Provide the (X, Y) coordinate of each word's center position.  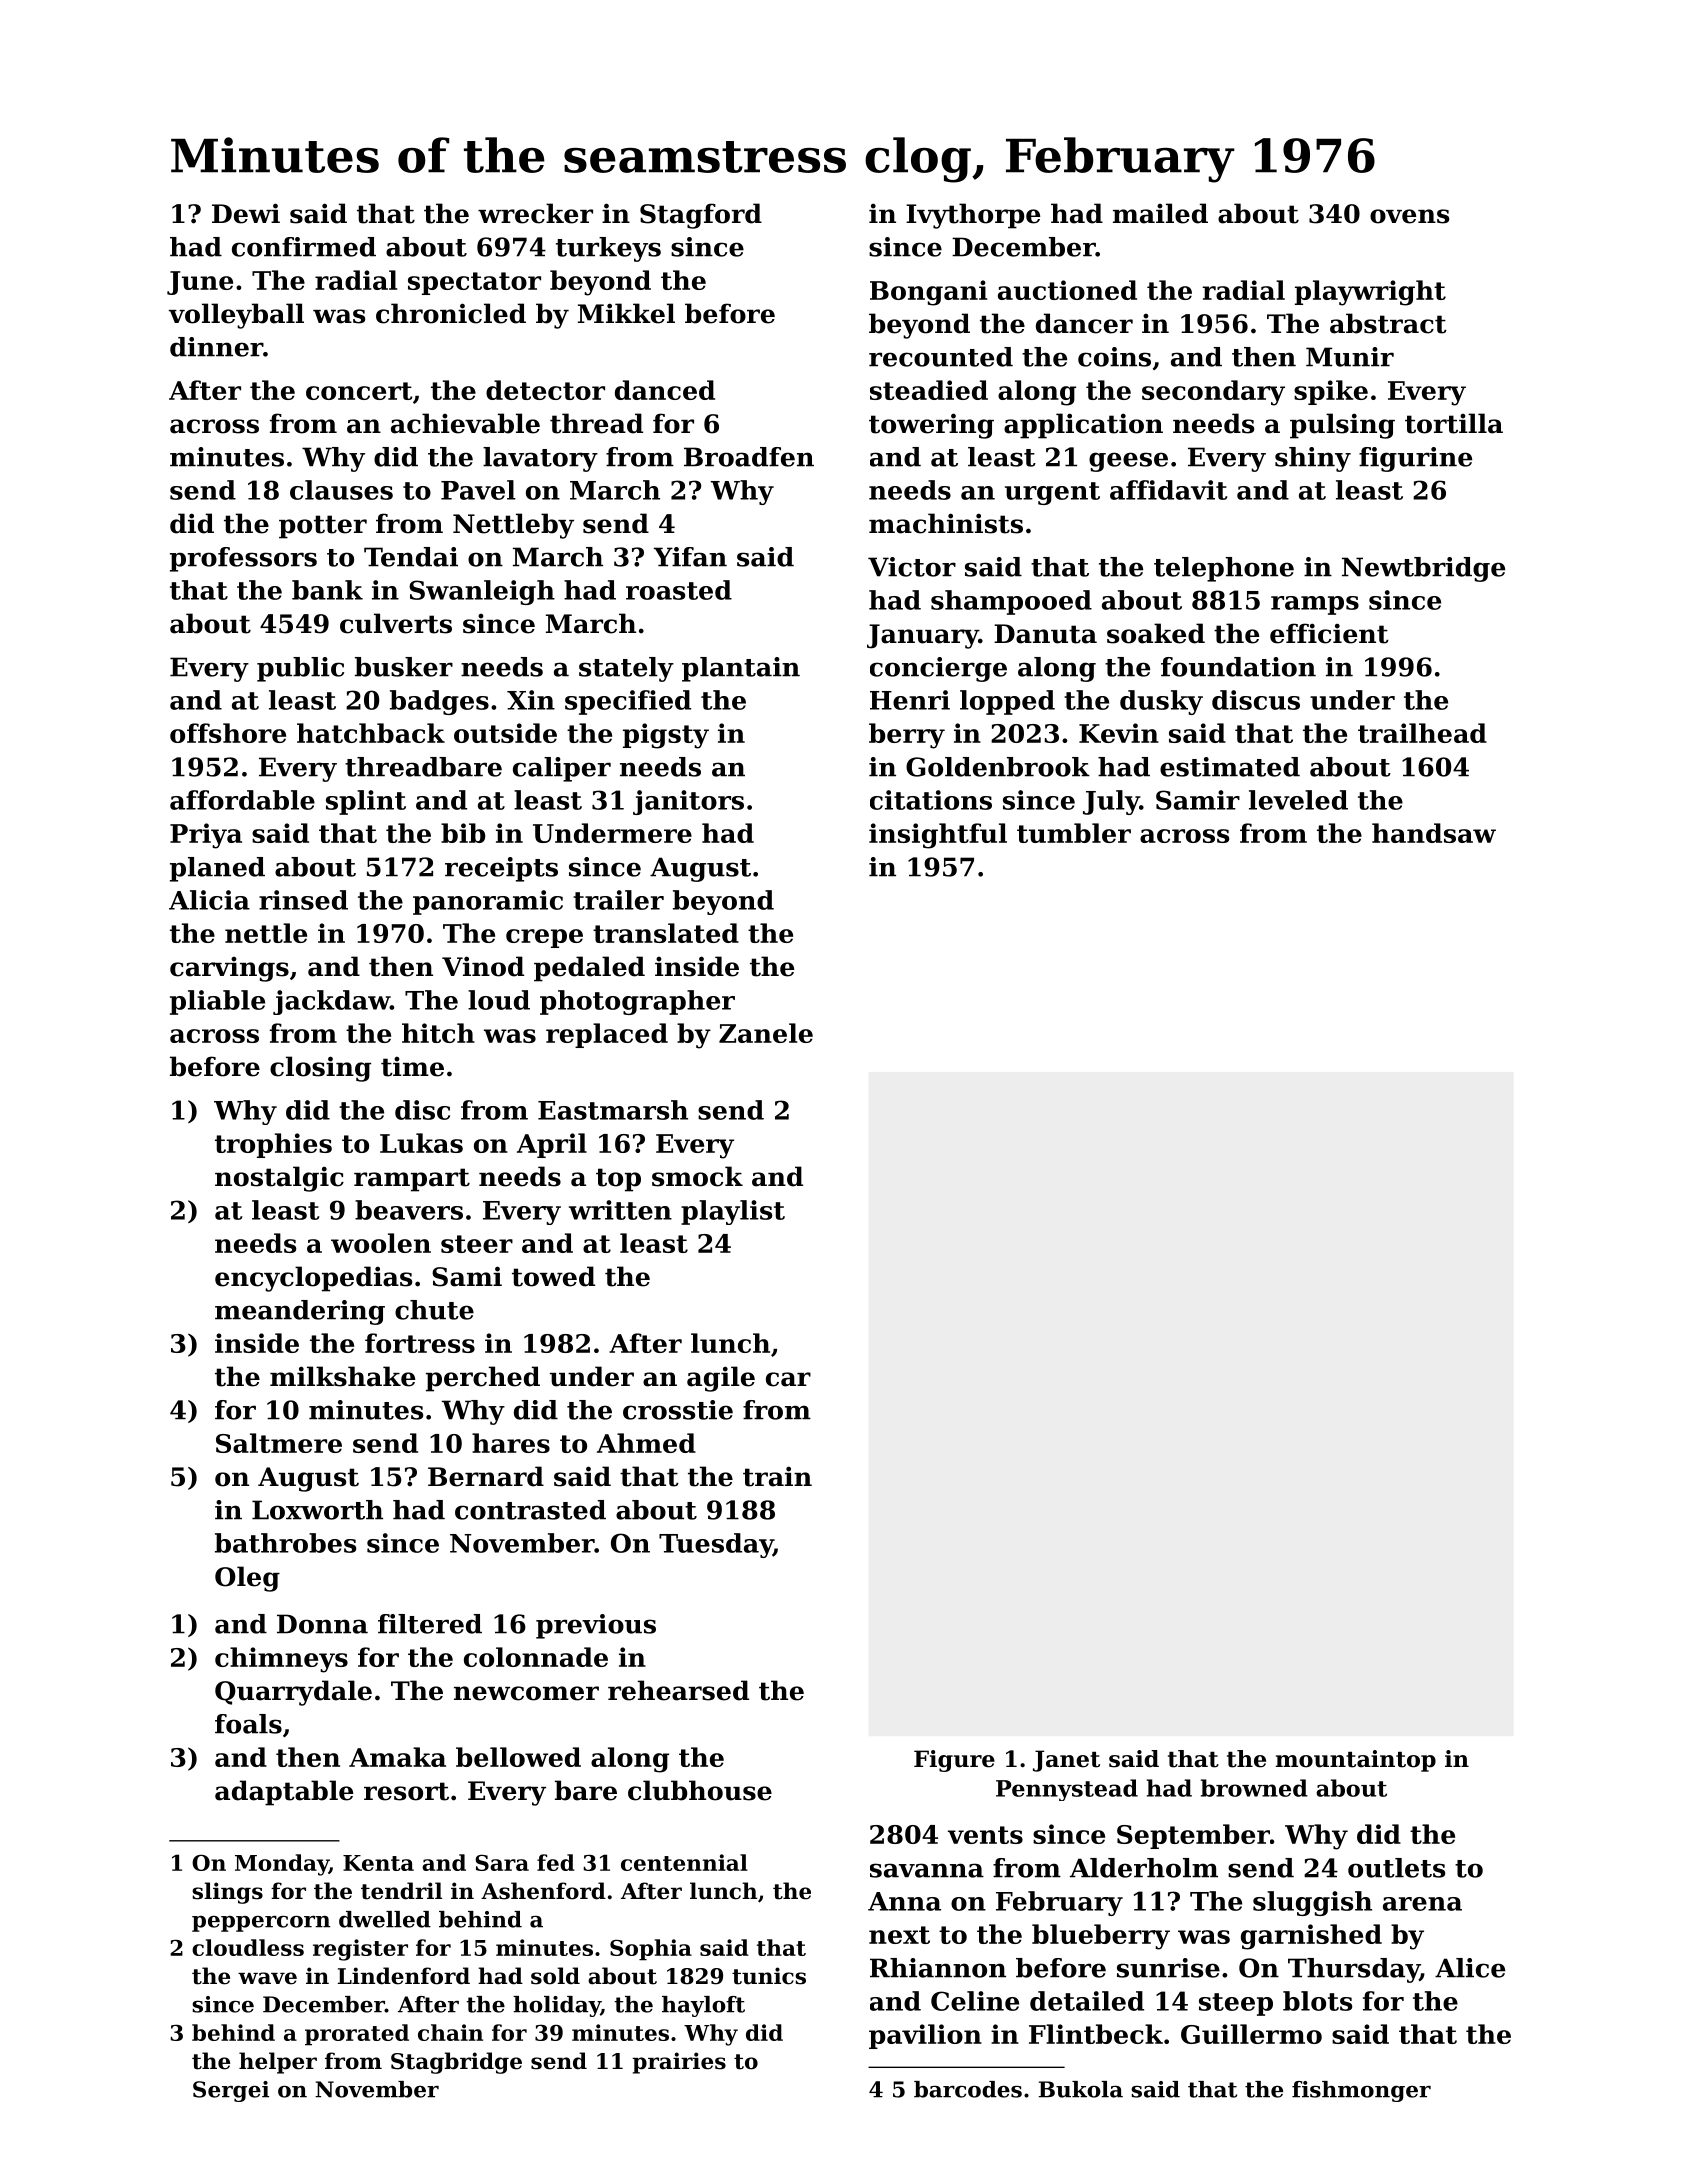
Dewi (246, 213)
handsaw (1434, 833)
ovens (1409, 216)
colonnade (536, 1657)
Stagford (701, 216)
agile (721, 1379)
